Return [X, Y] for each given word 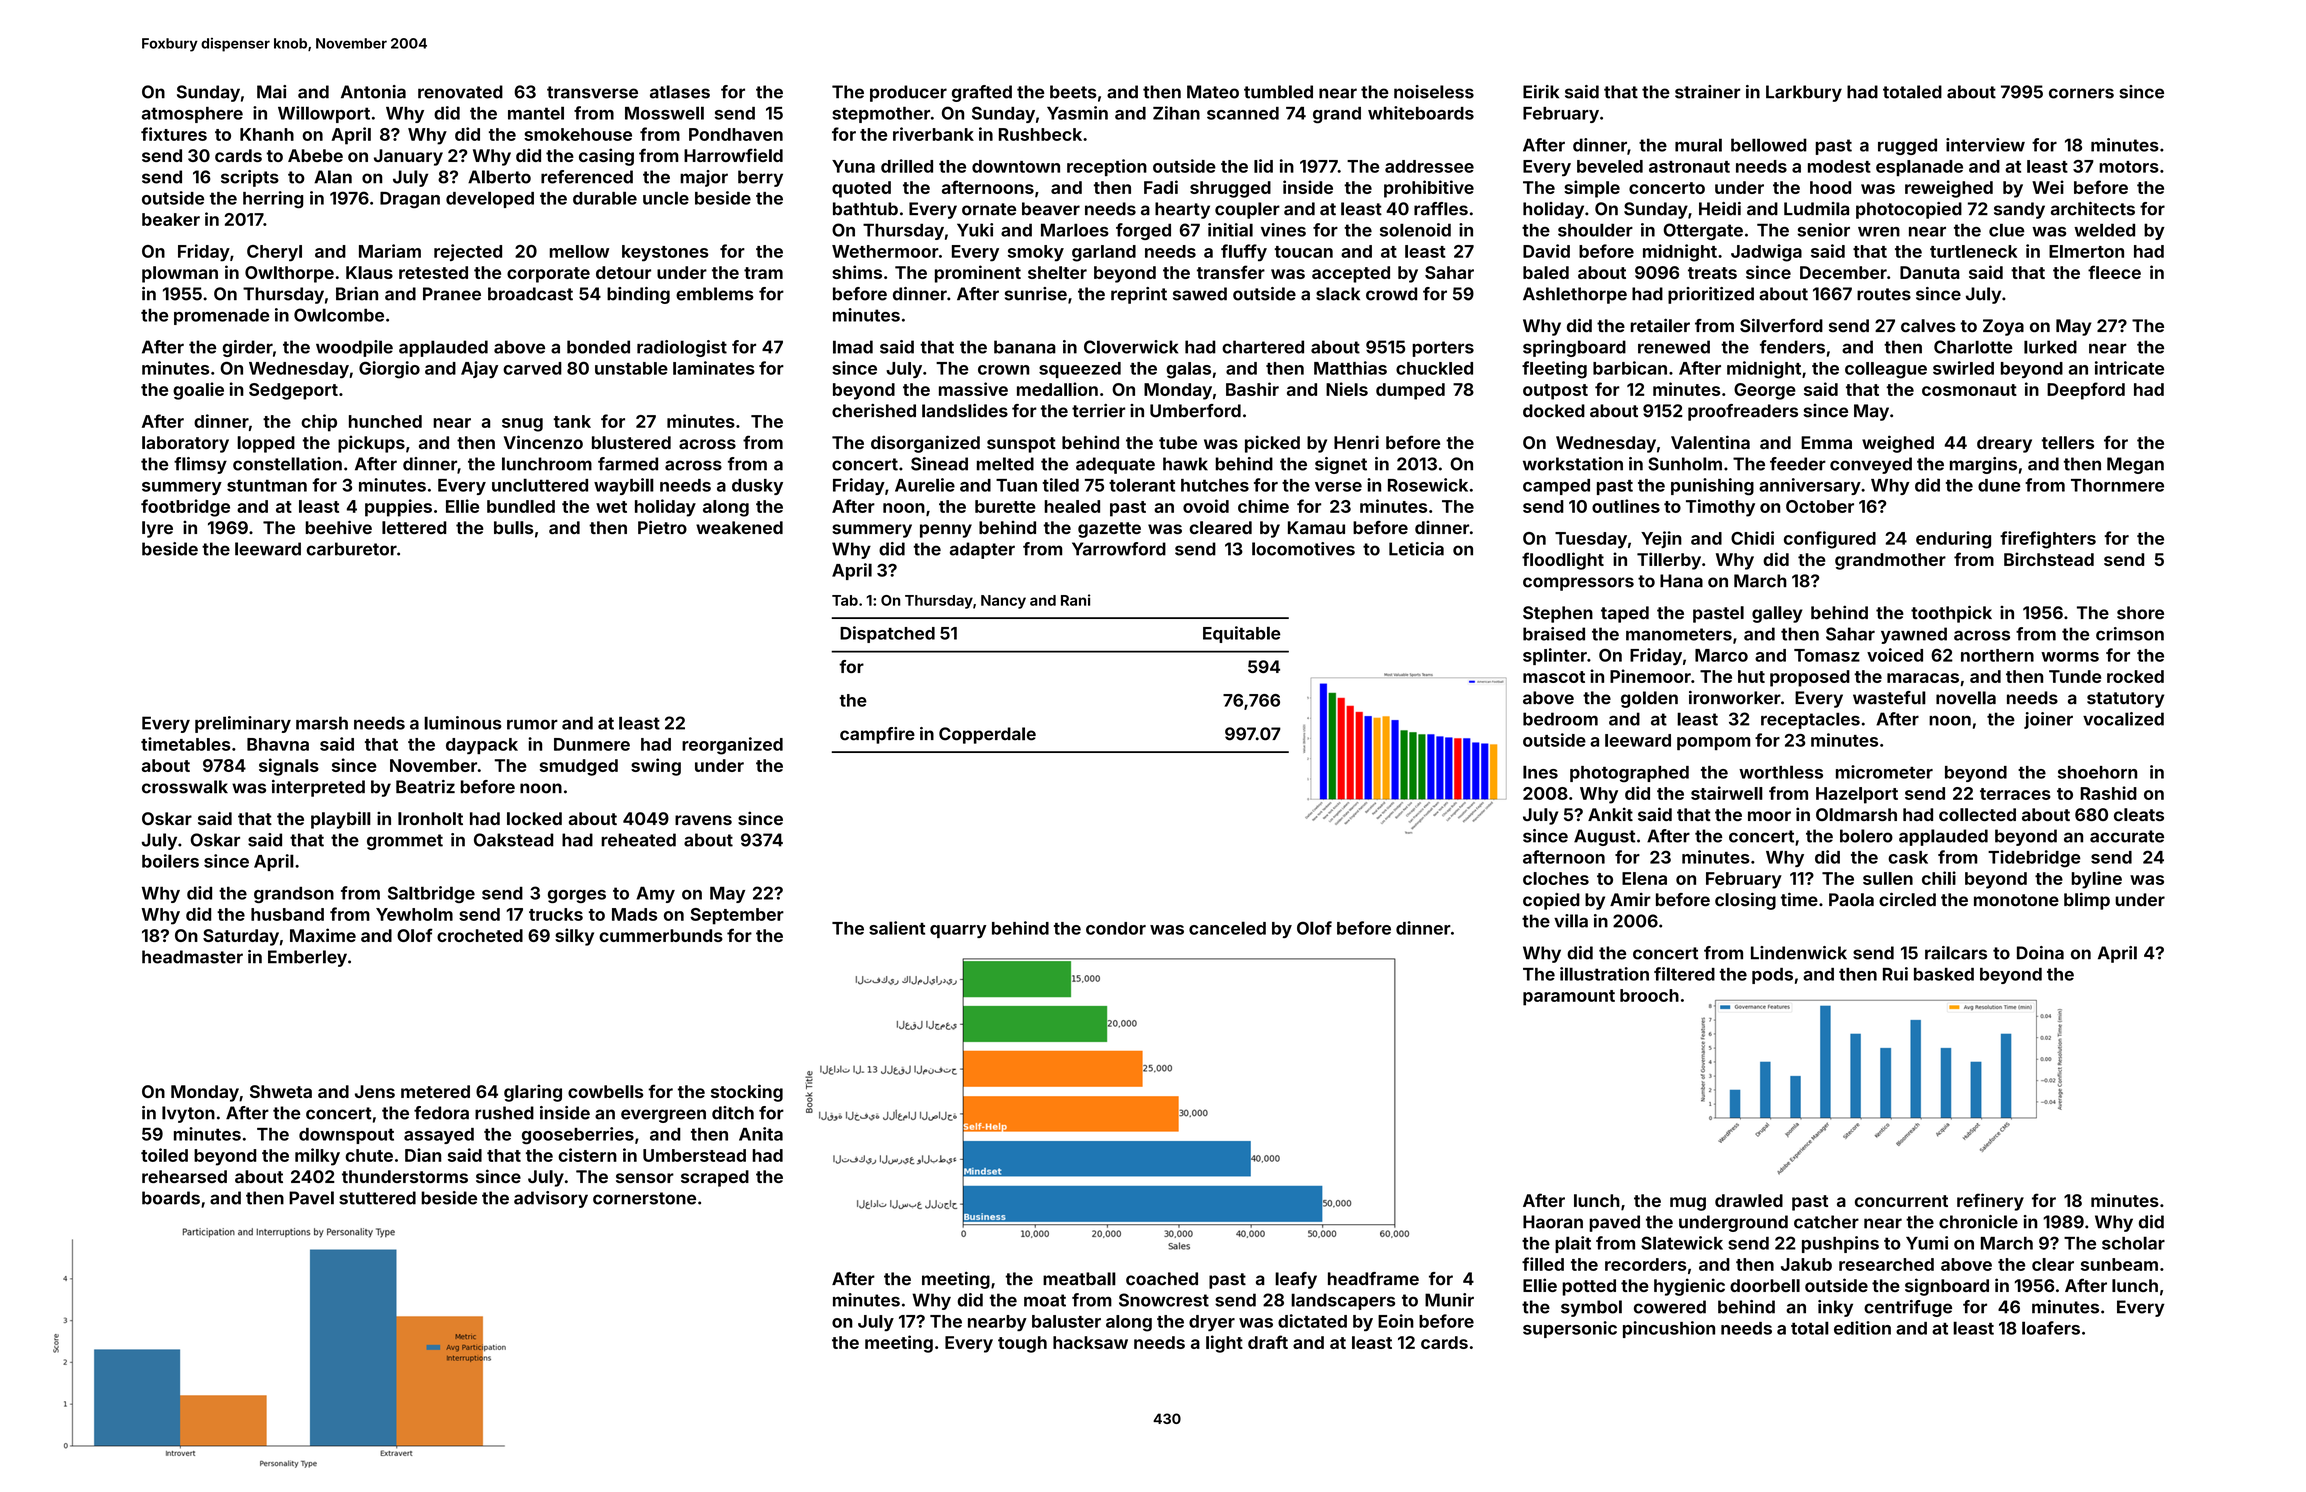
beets [1073, 92]
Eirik [1541, 92]
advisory [551, 1199]
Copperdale [987, 735]
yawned [1914, 635]
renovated [460, 92]
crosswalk [185, 787]
